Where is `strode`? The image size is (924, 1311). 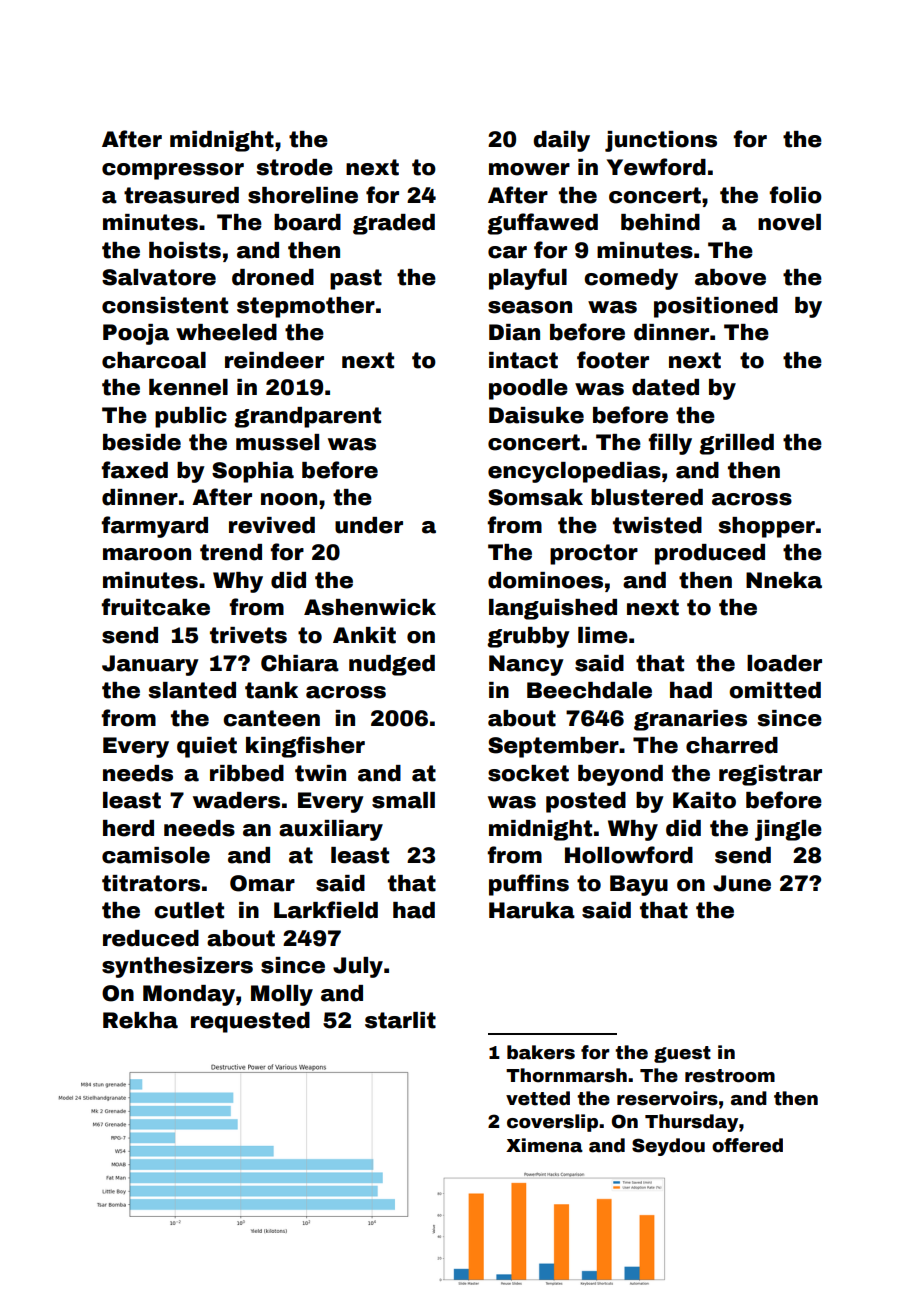
strode is located at coordinates (295, 167).
